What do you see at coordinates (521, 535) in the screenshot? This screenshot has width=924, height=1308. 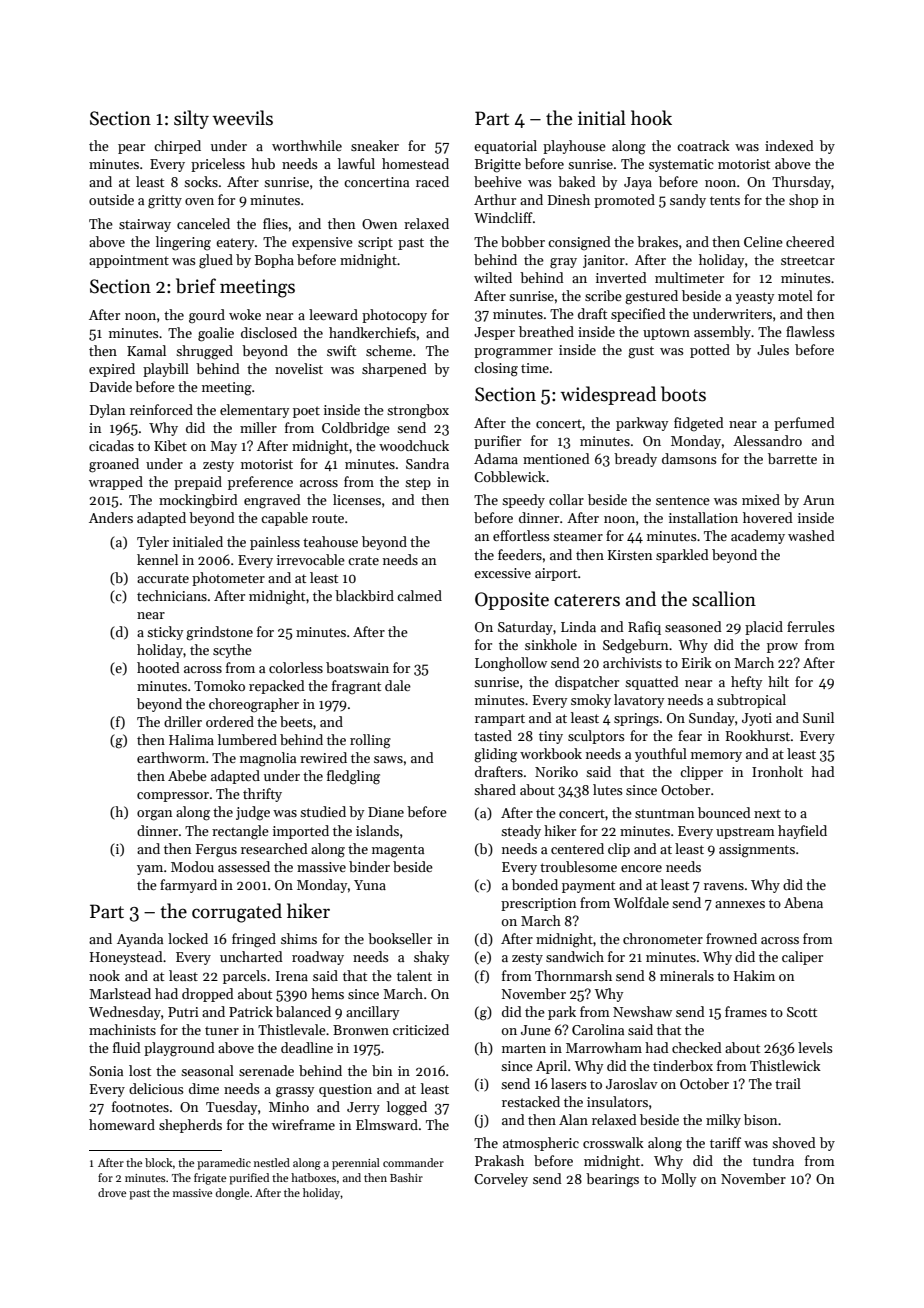 I see `effortless` at bounding box center [521, 535].
